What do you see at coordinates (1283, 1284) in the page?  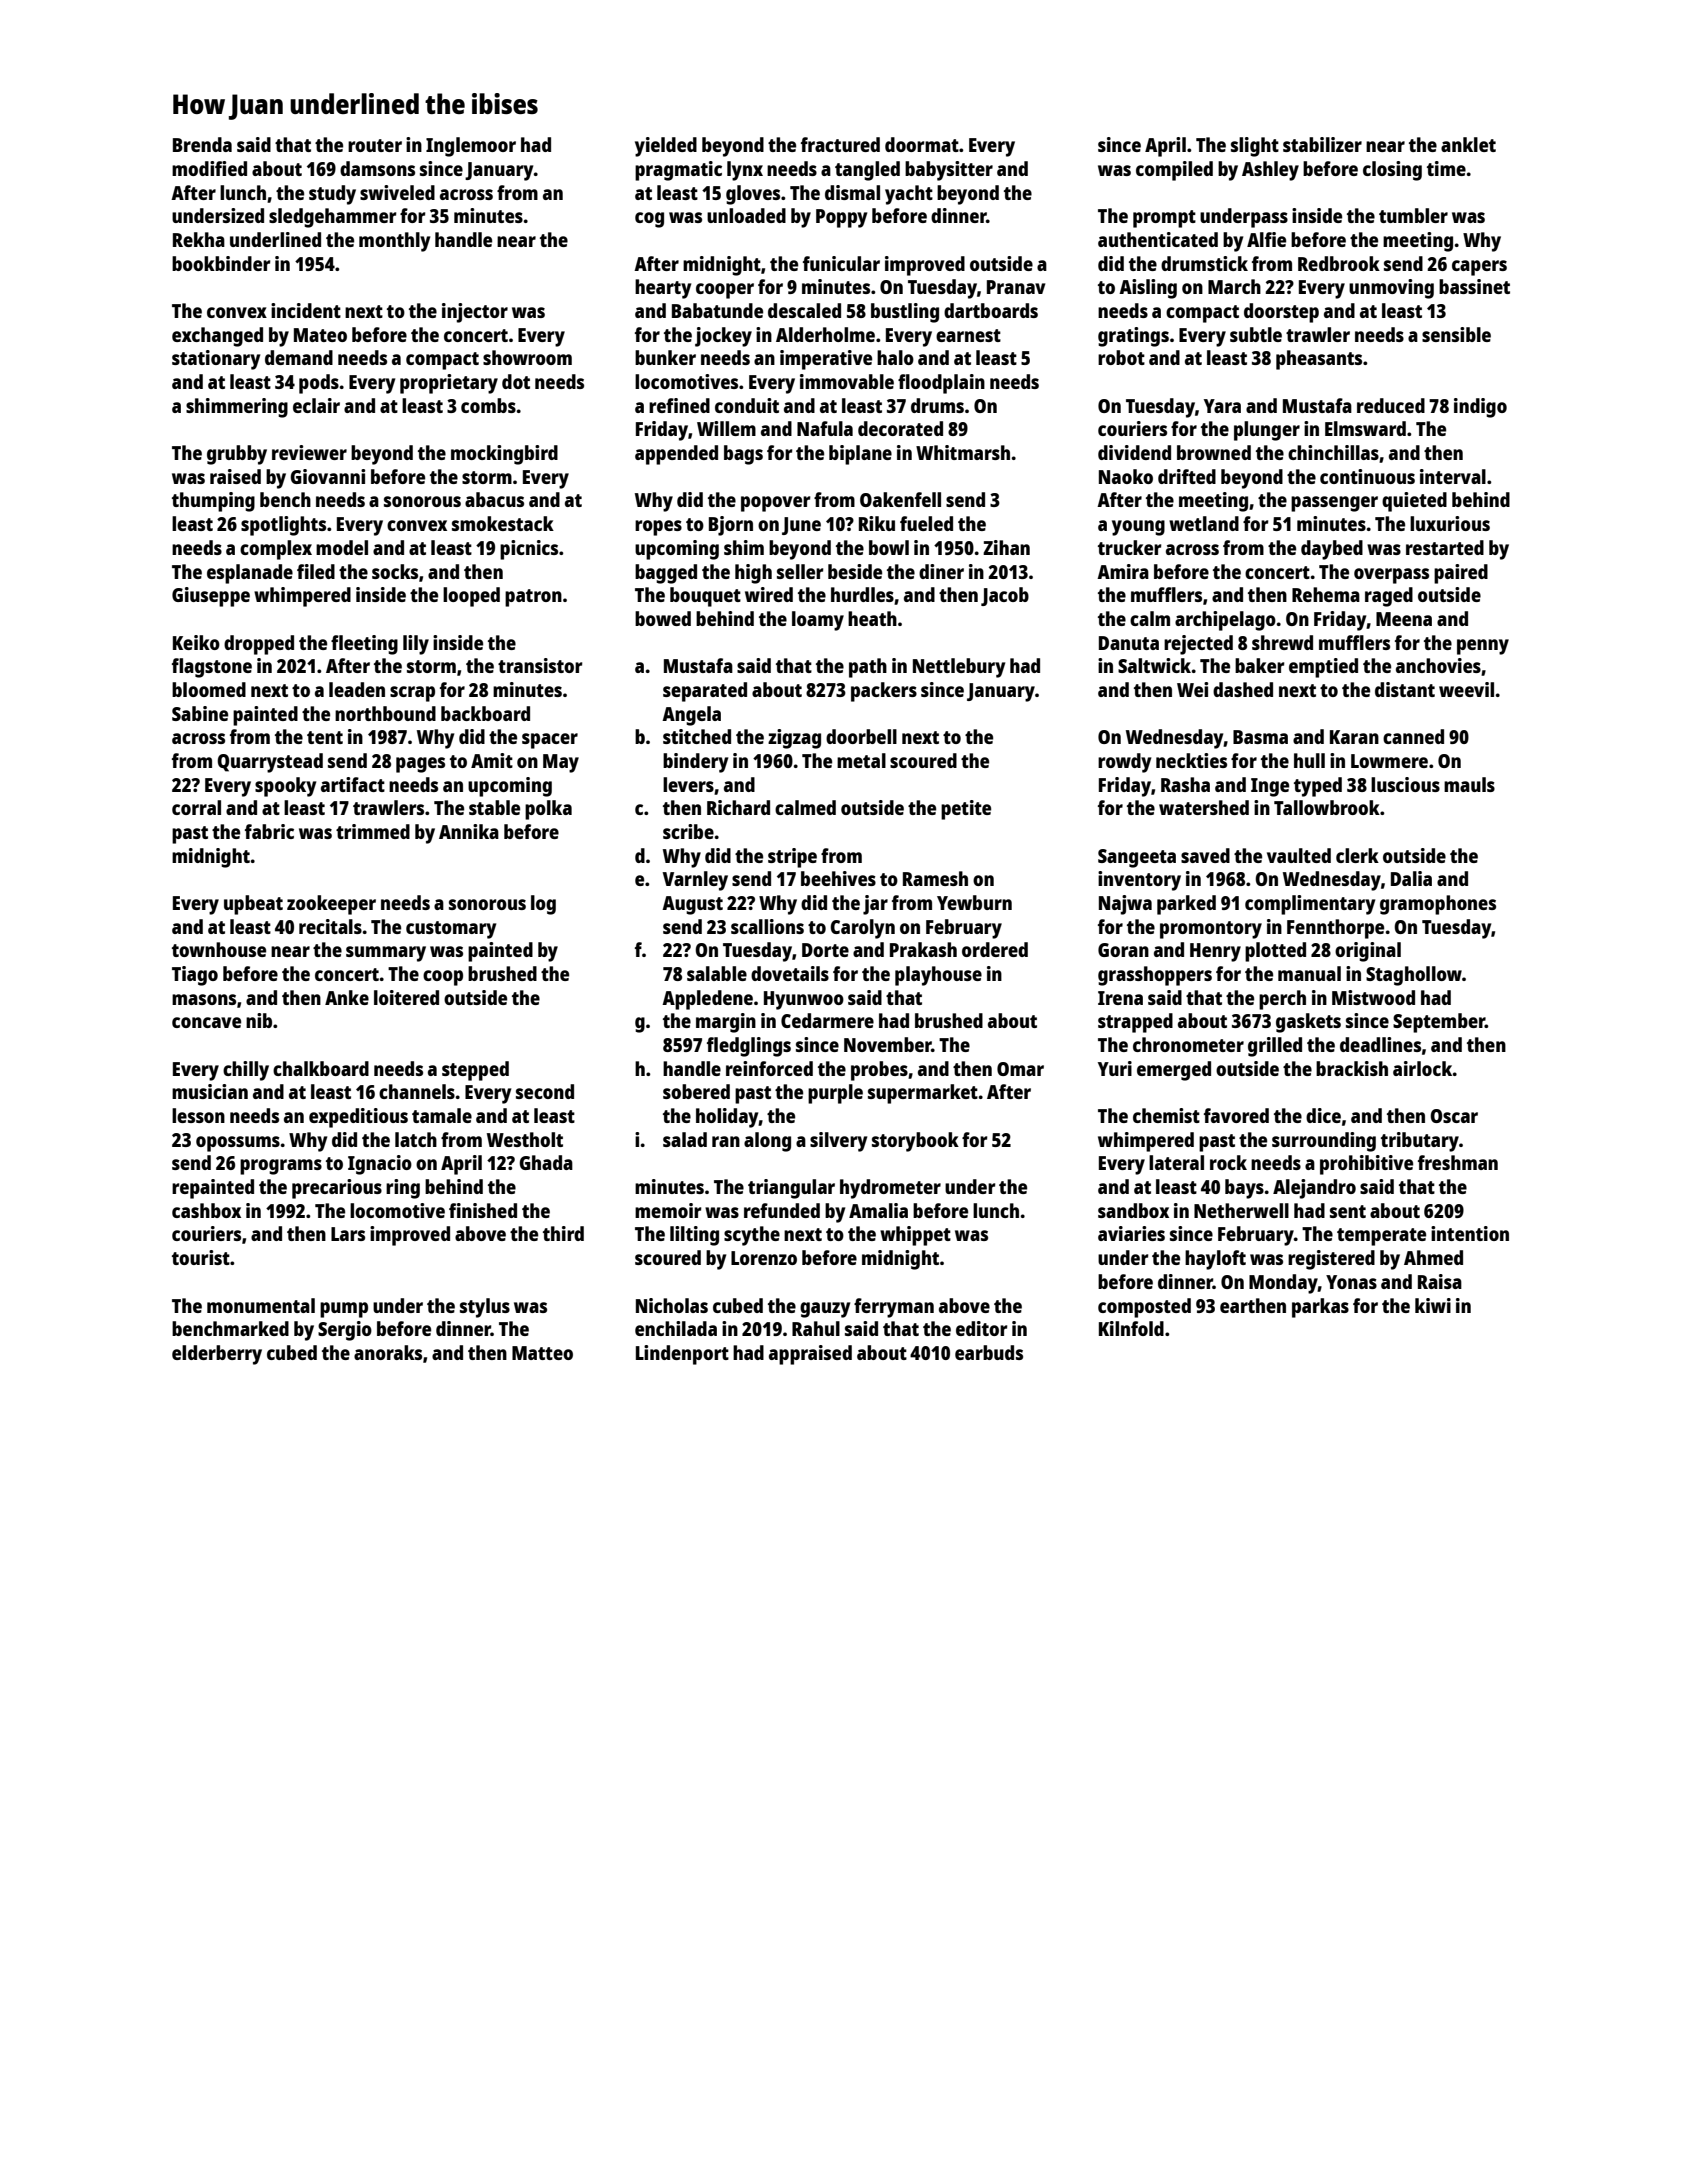 I see `Monday` at bounding box center [1283, 1284].
